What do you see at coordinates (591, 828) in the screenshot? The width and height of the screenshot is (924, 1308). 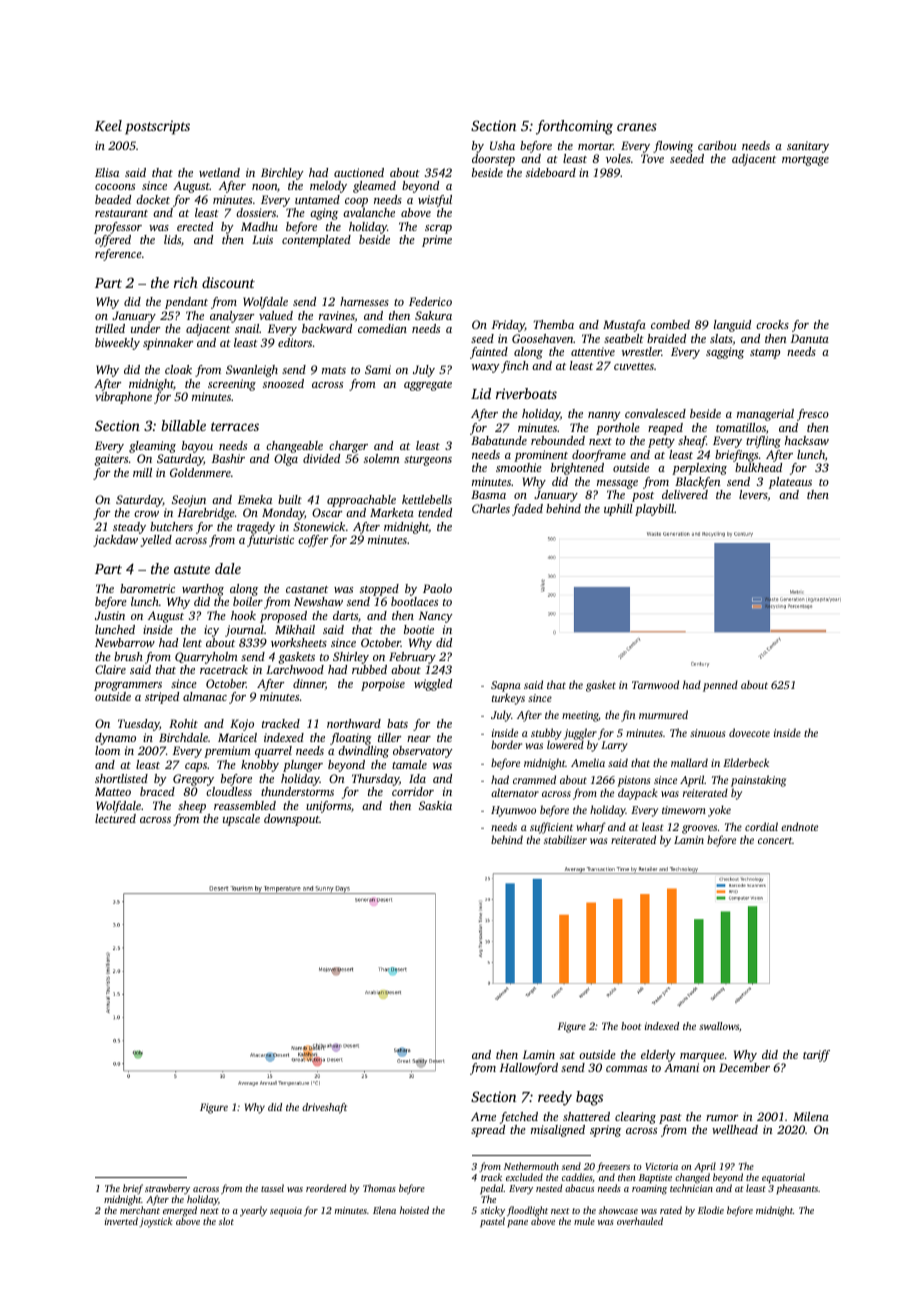 I see `wharf` at bounding box center [591, 828].
